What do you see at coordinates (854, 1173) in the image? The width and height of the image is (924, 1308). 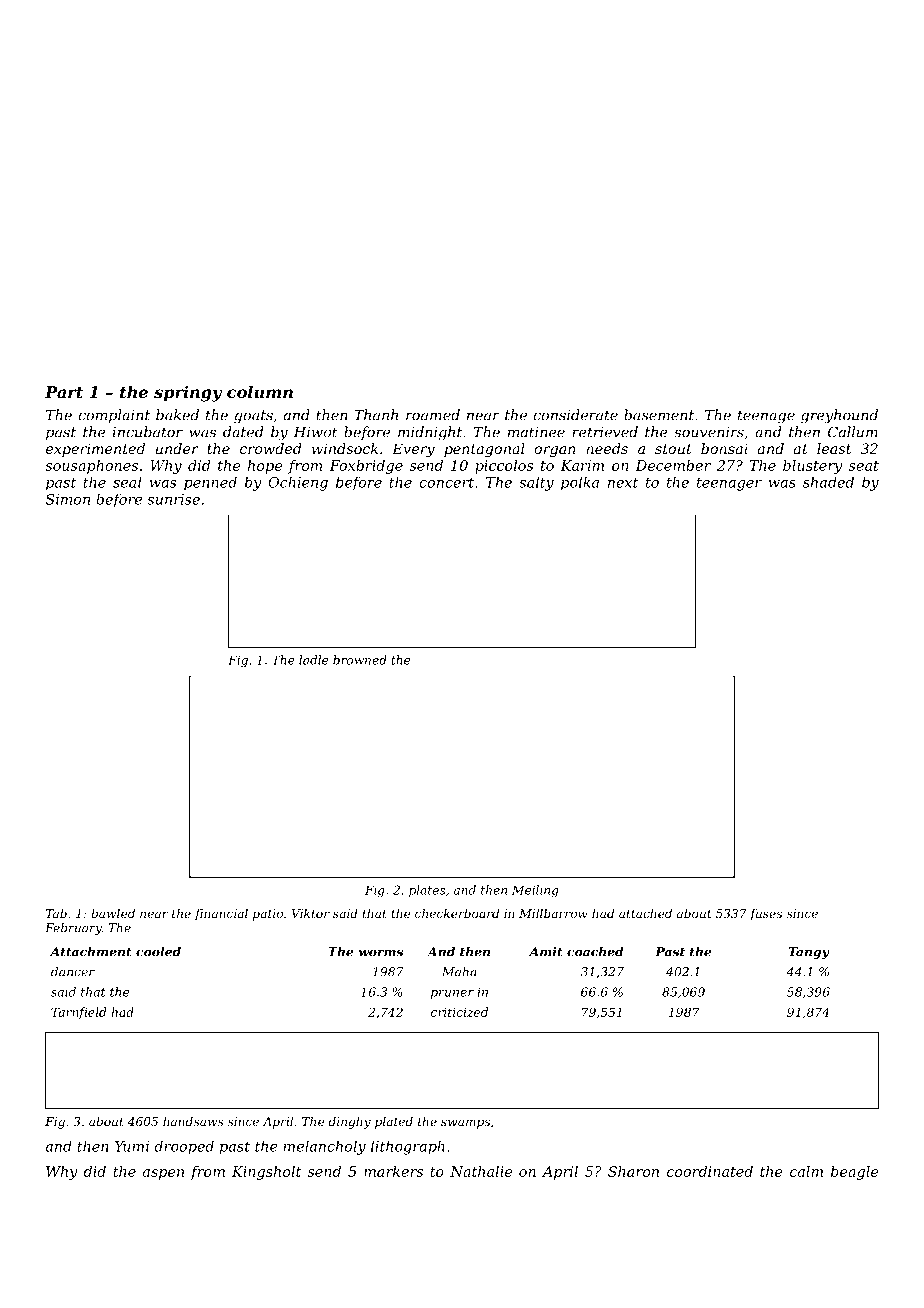 I see `beagle` at bounding box center [854, 1173].
